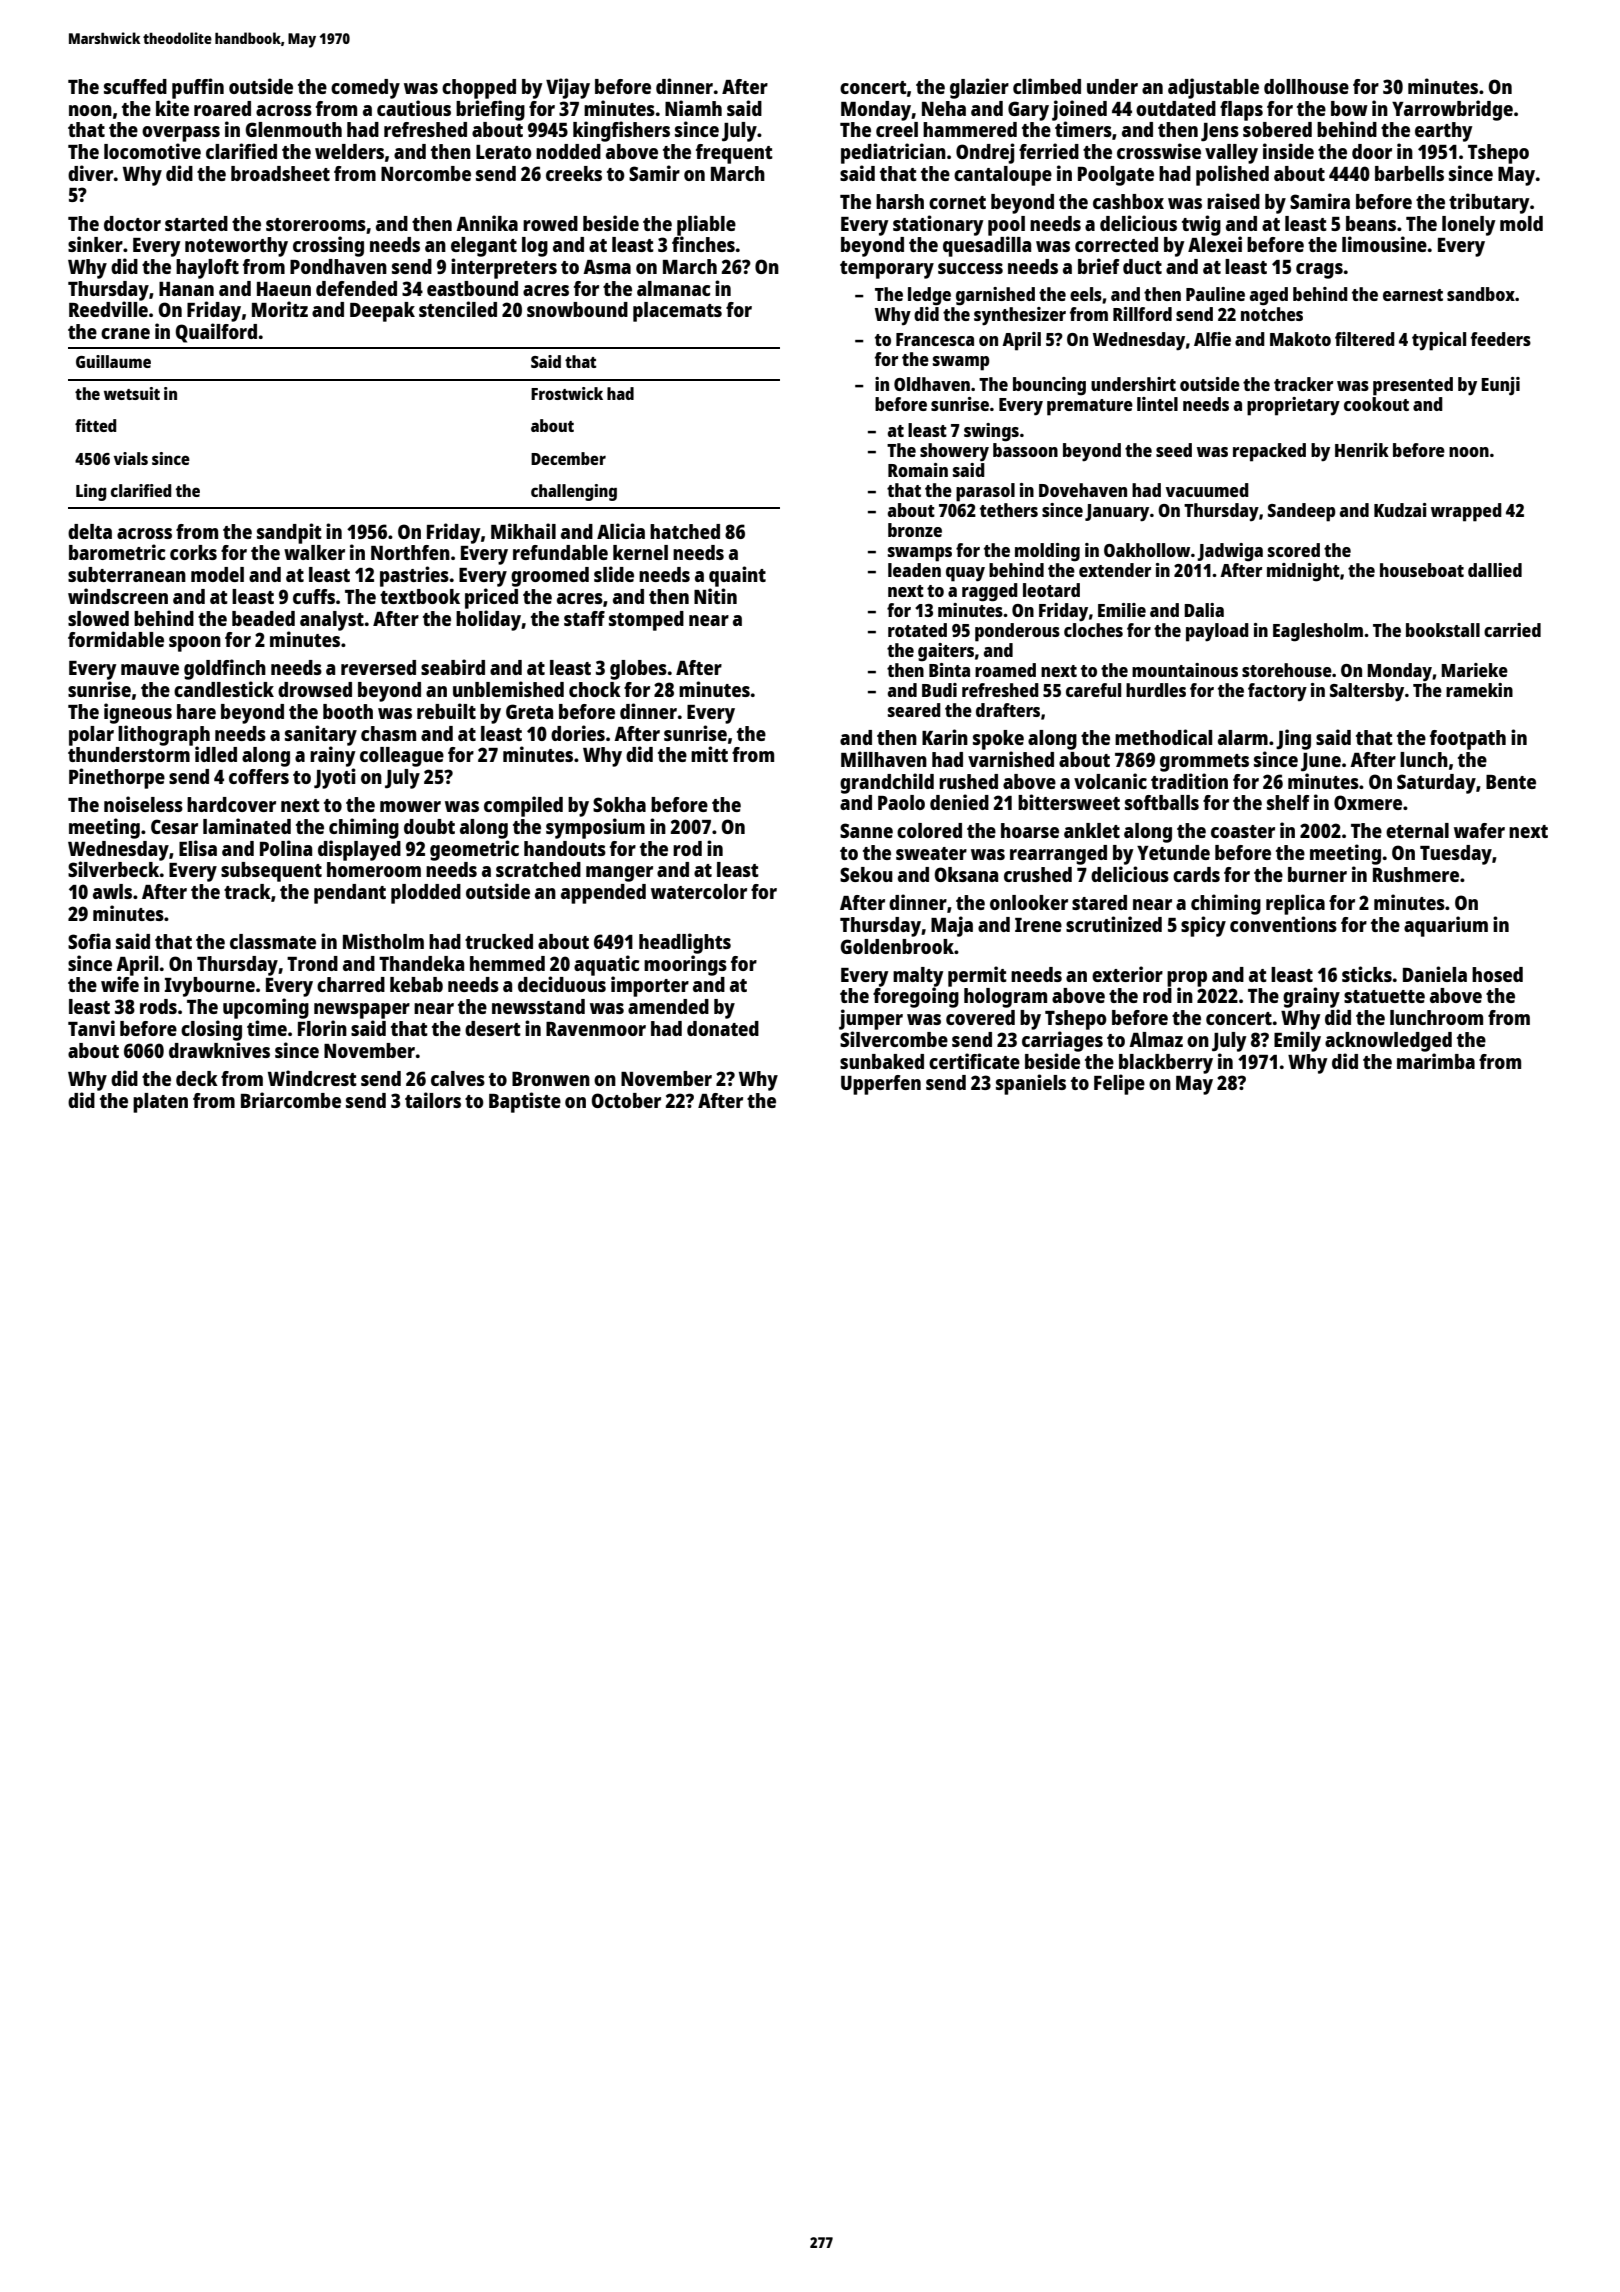  What do you see at coordinates (866, 830) in the document?
I see `Sanne` at bounding box center [866, 830].
